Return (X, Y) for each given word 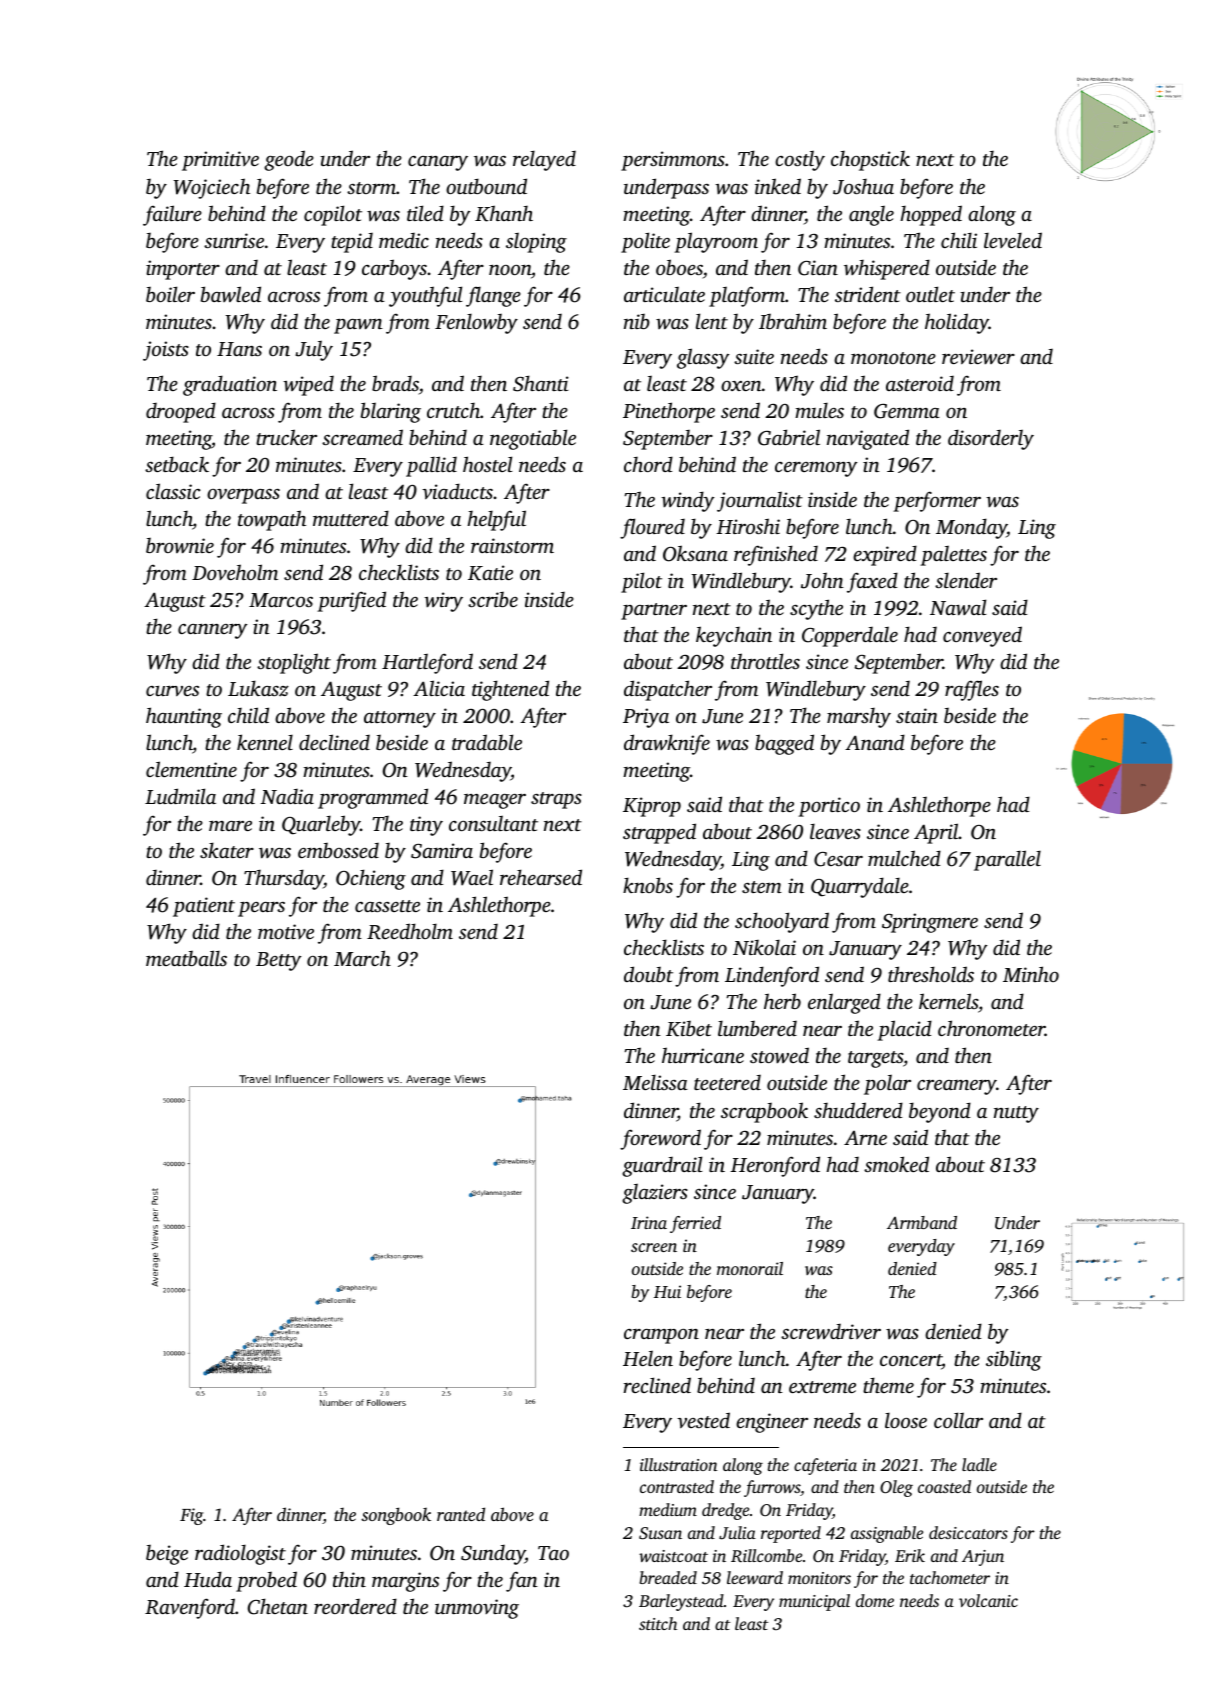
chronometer (991, 1028)
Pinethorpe (669, 412)
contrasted (677, 1486)
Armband (922, 1222)
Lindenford (772, 976)
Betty (279, 961)
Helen (648, 1358)
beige (167, 1555)
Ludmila (180, 796)
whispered (887, 269)
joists (166, 351)
